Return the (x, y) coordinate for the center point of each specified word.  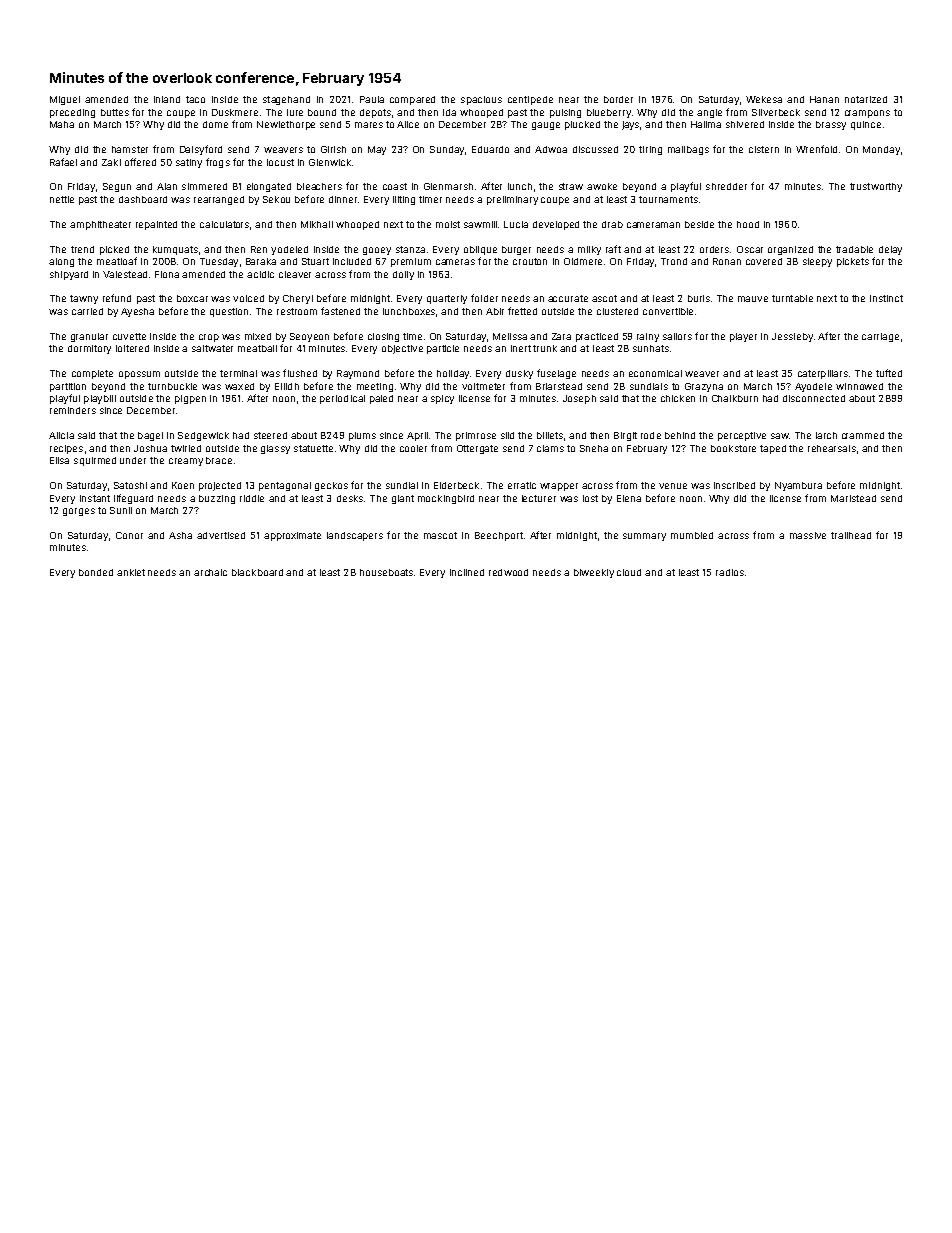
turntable (792, 298)
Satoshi (130, 485)
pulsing (565, 113)
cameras (455, 262)
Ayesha (137, 312)
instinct (886, 298)
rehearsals (832, 448)
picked (114, 250)
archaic (210, 572)
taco (195, 99)
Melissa (510, 336)
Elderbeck (456, 485)
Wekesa (764, 99)
